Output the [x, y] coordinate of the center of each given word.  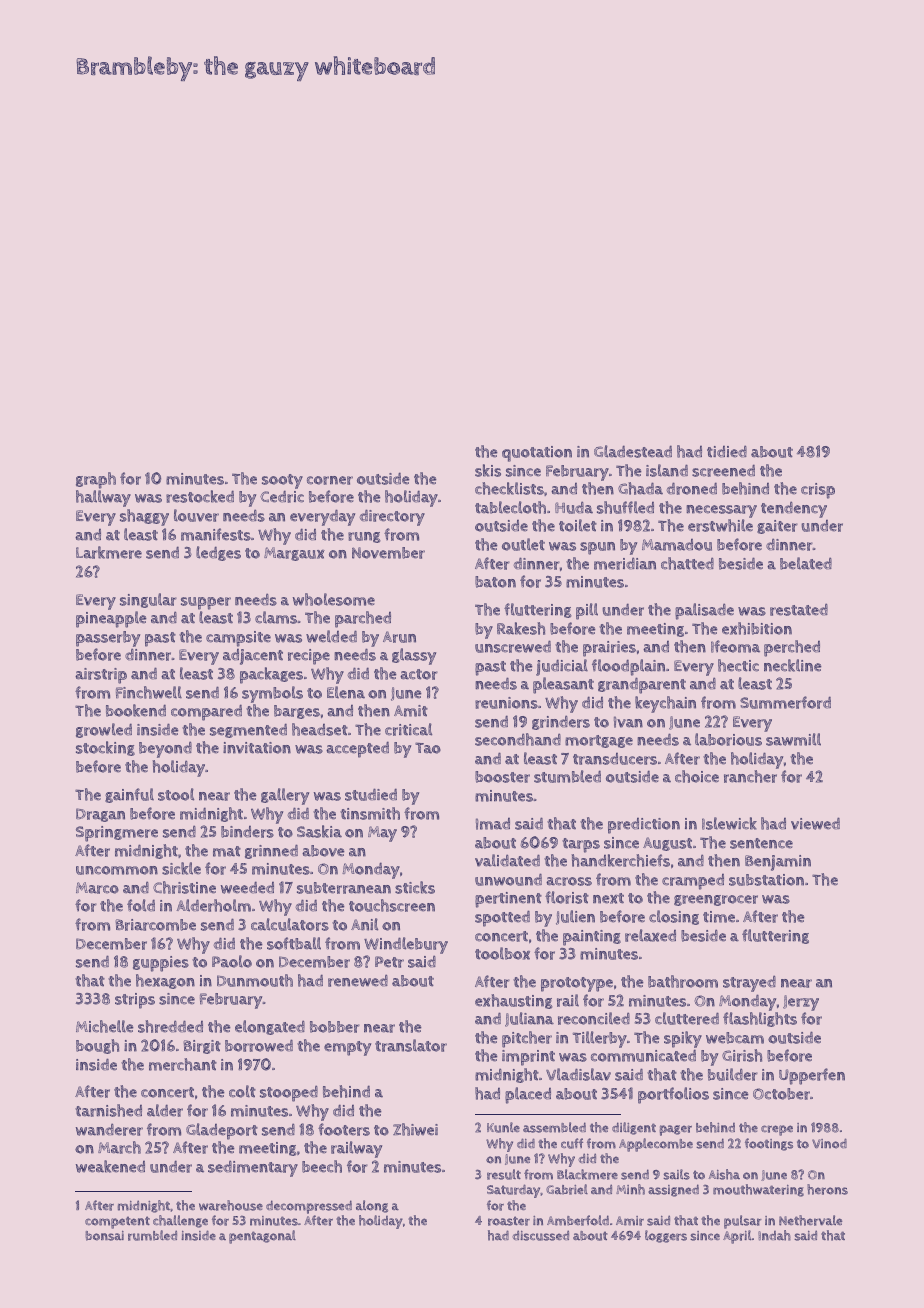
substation [766, 880]
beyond [165, 749]
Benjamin [778, 863]
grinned [271, 851]
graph [96, 480]
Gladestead [633, 451]
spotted [502, 918]
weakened [110, 1166]
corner [330, 480]
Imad [493, 824]
